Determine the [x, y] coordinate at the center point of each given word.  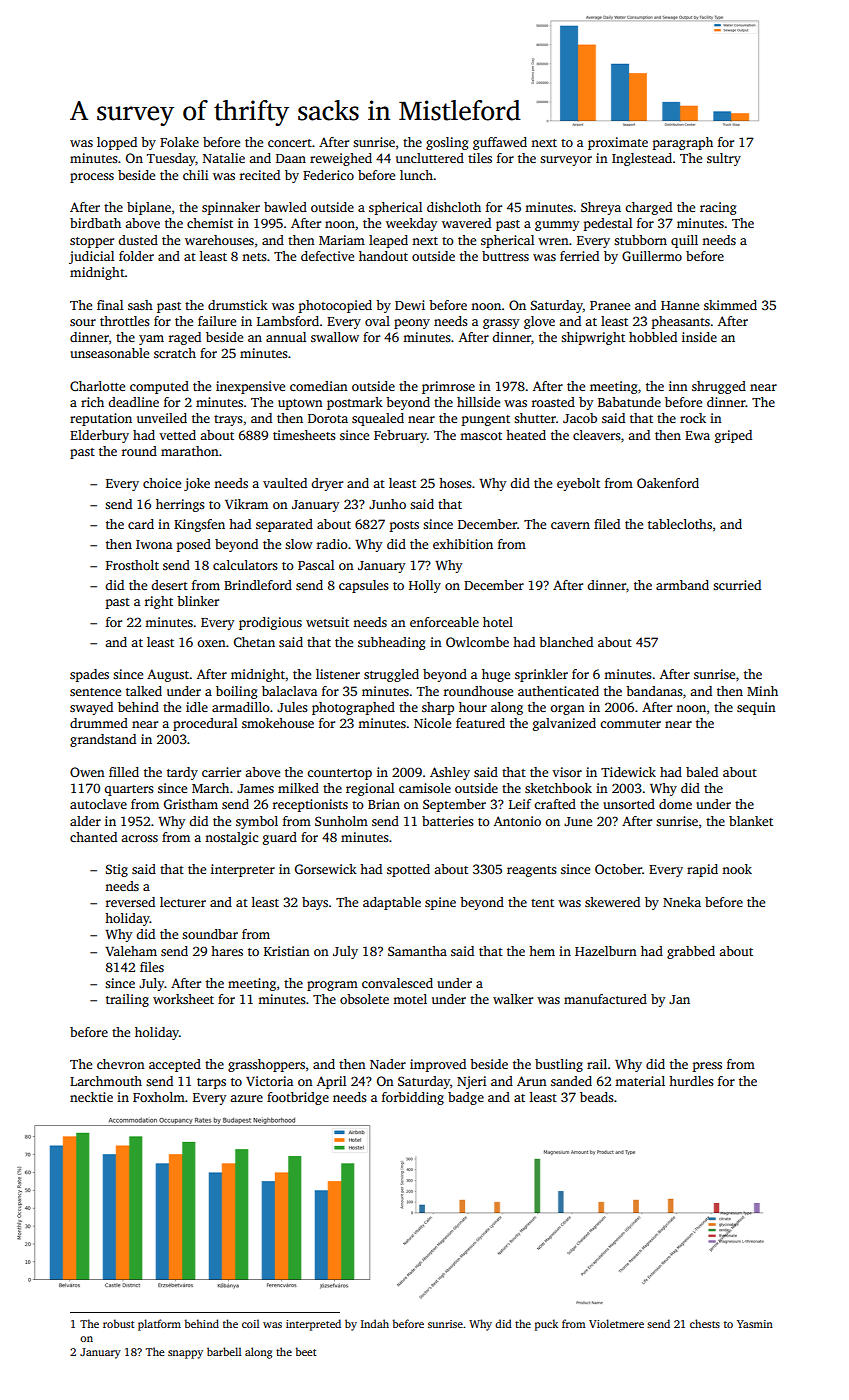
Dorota [328, 418]
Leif [520, 804]
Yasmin [755, 1324]
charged [648, 208]
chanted [93, 837]
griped [733, 436]
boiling [236, 692]
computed [159, 387]
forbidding [413, 1098]
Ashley [450, 773]
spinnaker [231, 208]
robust [119, 1323]
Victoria [269, 1081]
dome [675, 804]
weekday [411, 224]
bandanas [654, 691]
